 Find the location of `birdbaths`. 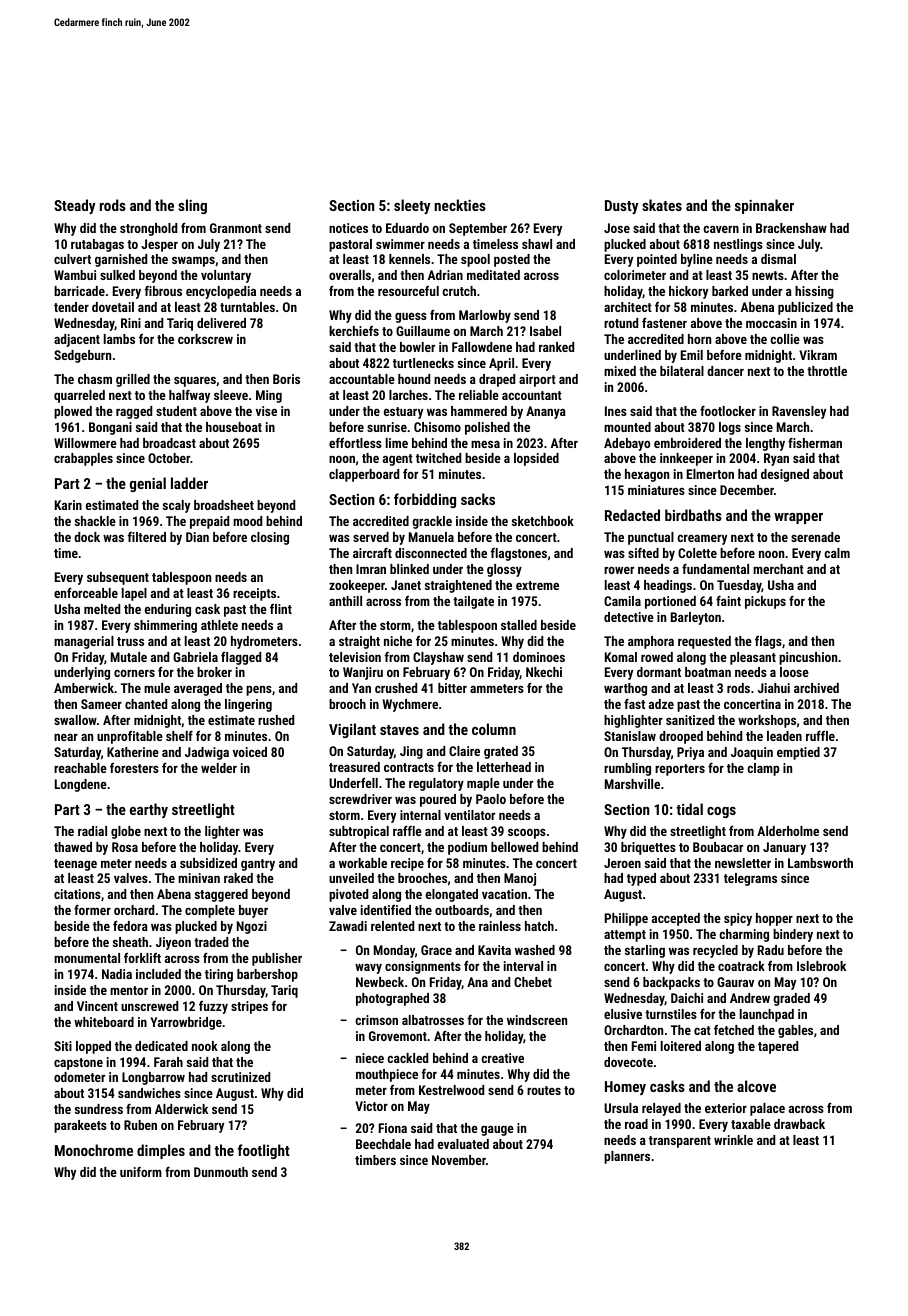

birdbaths is located at coordinates (693, 515).
